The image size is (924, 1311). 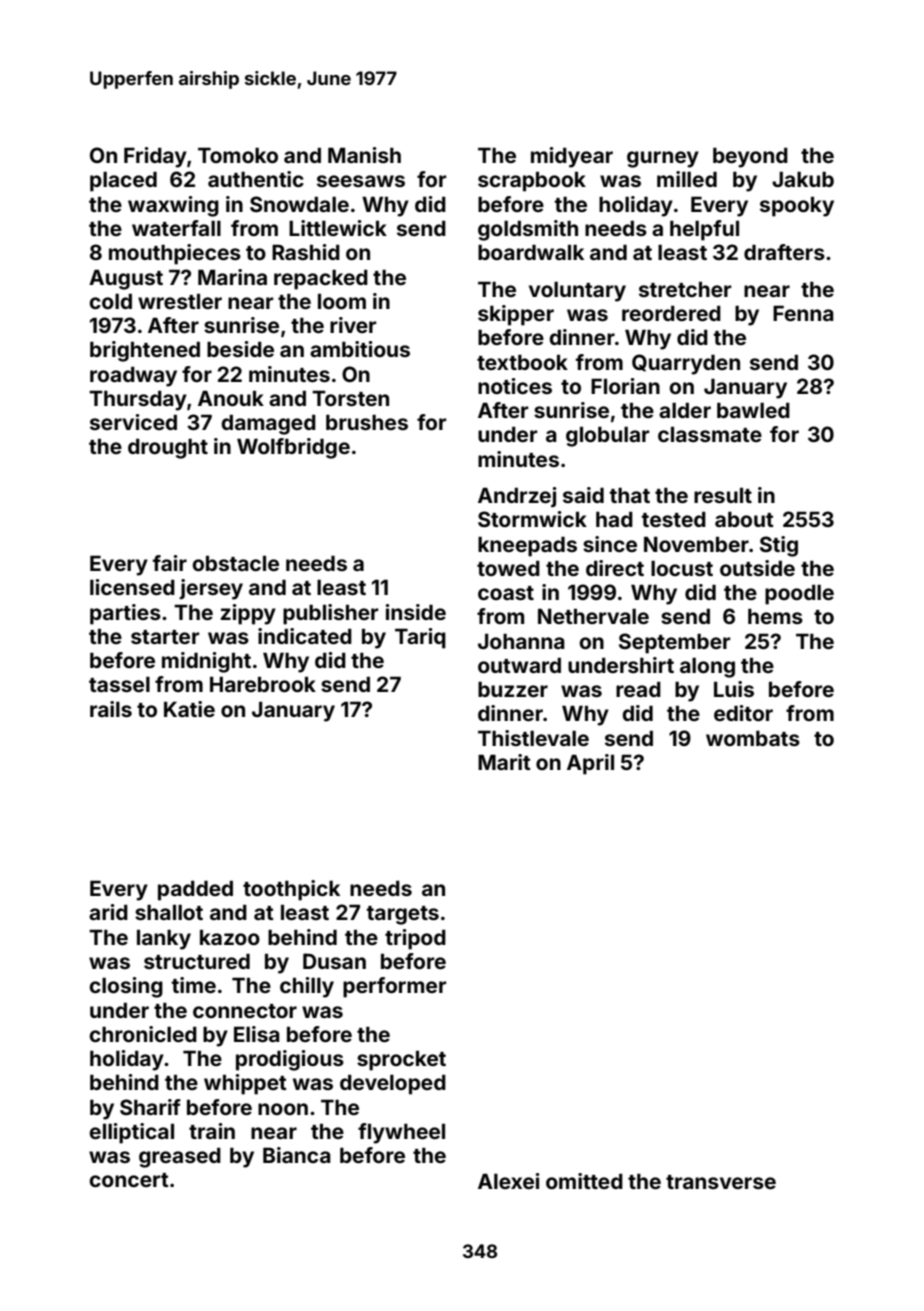 I want to click on publisher, so click(x=330, y=614).
